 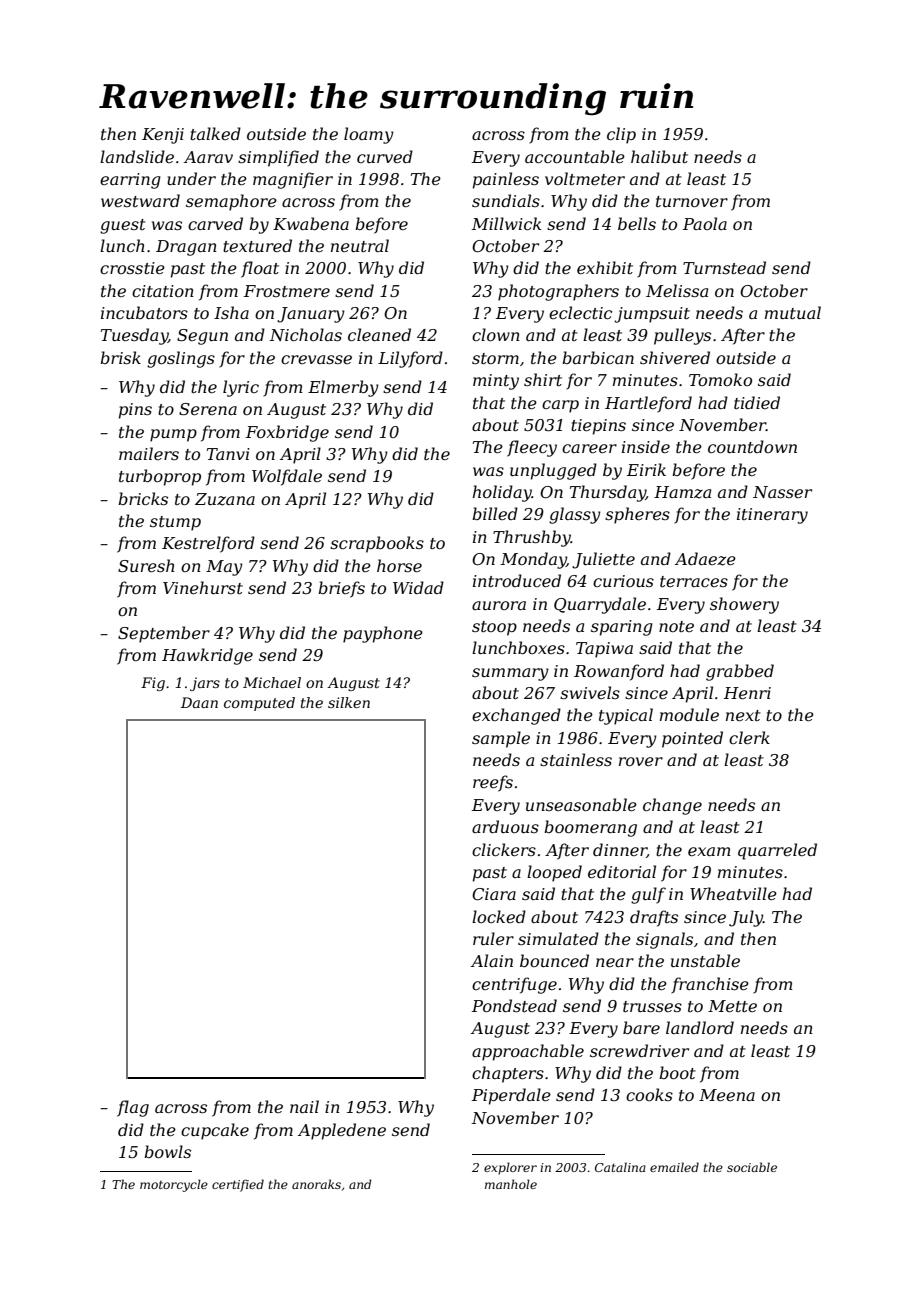 What do you see at coordinates (349, 702) in the document?
I see `silken` at bounding box center [349, 702].
